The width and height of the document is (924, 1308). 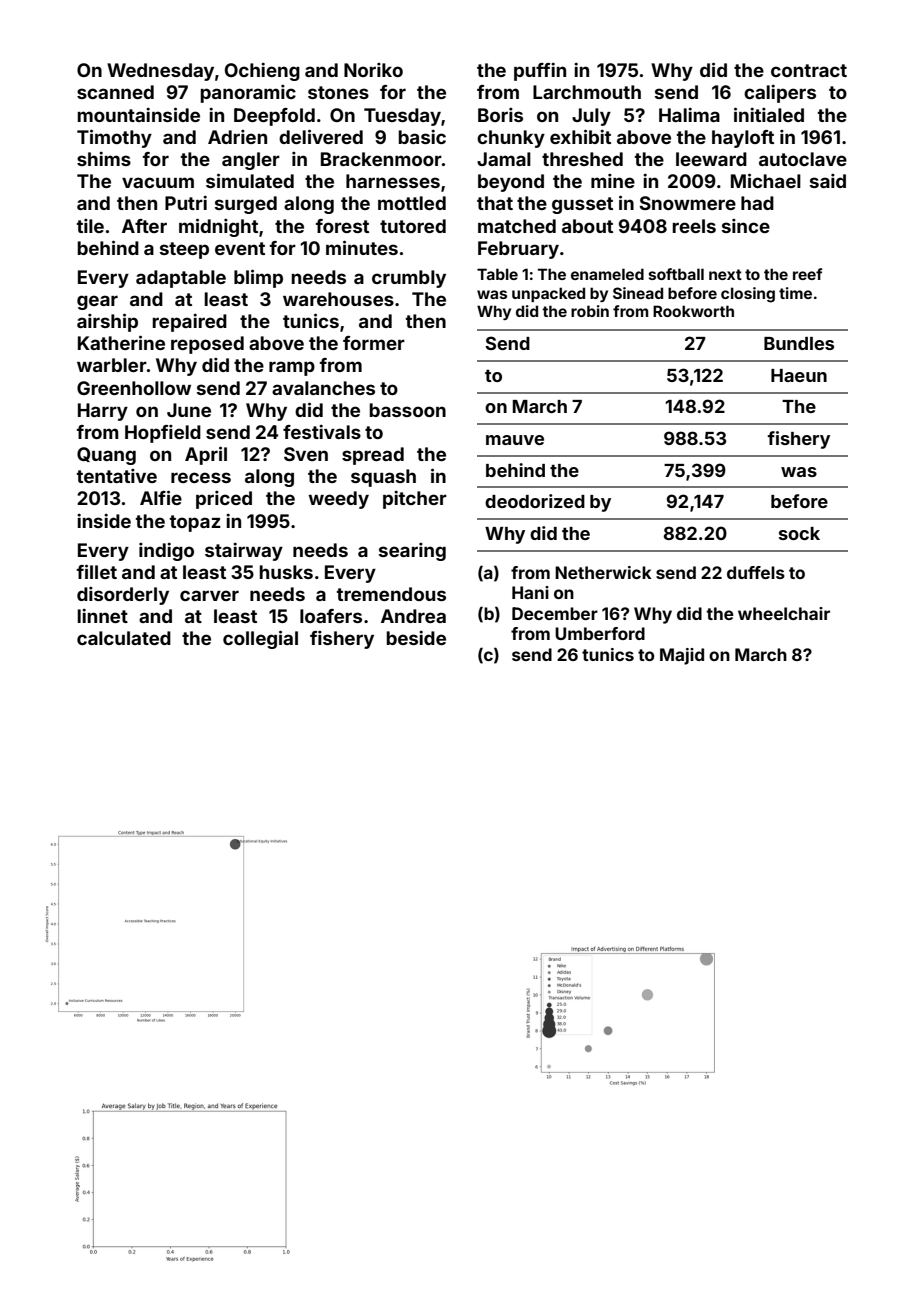 What do you see at coordinates (511, 139) in the document?
I see `chunky` at bounding box center [511, 139].
